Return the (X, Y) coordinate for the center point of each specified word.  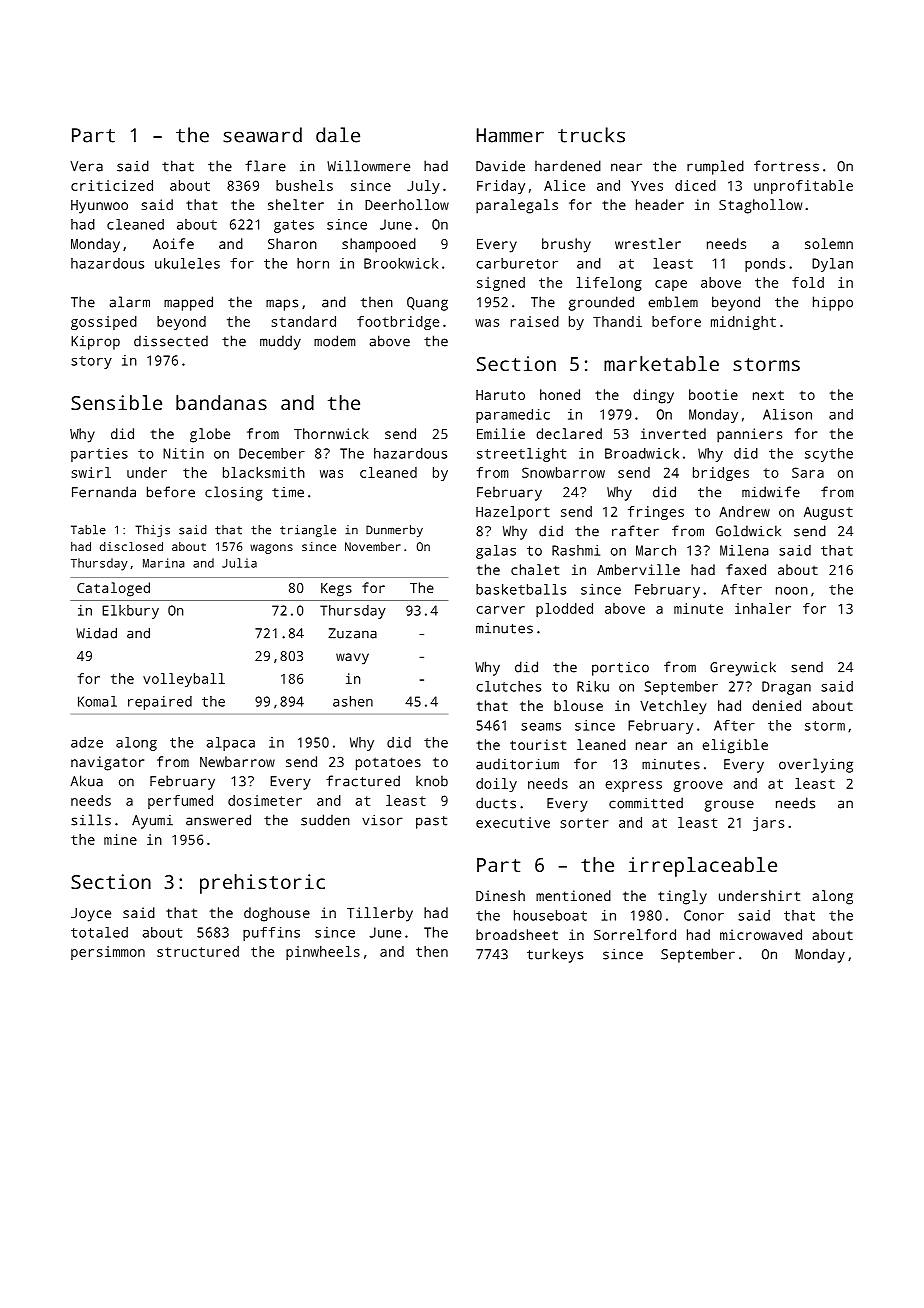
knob (432, 781)
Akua (86, 781)
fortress (786, 166)
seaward (262, 135)
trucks (591, 135)
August (828, 513)
